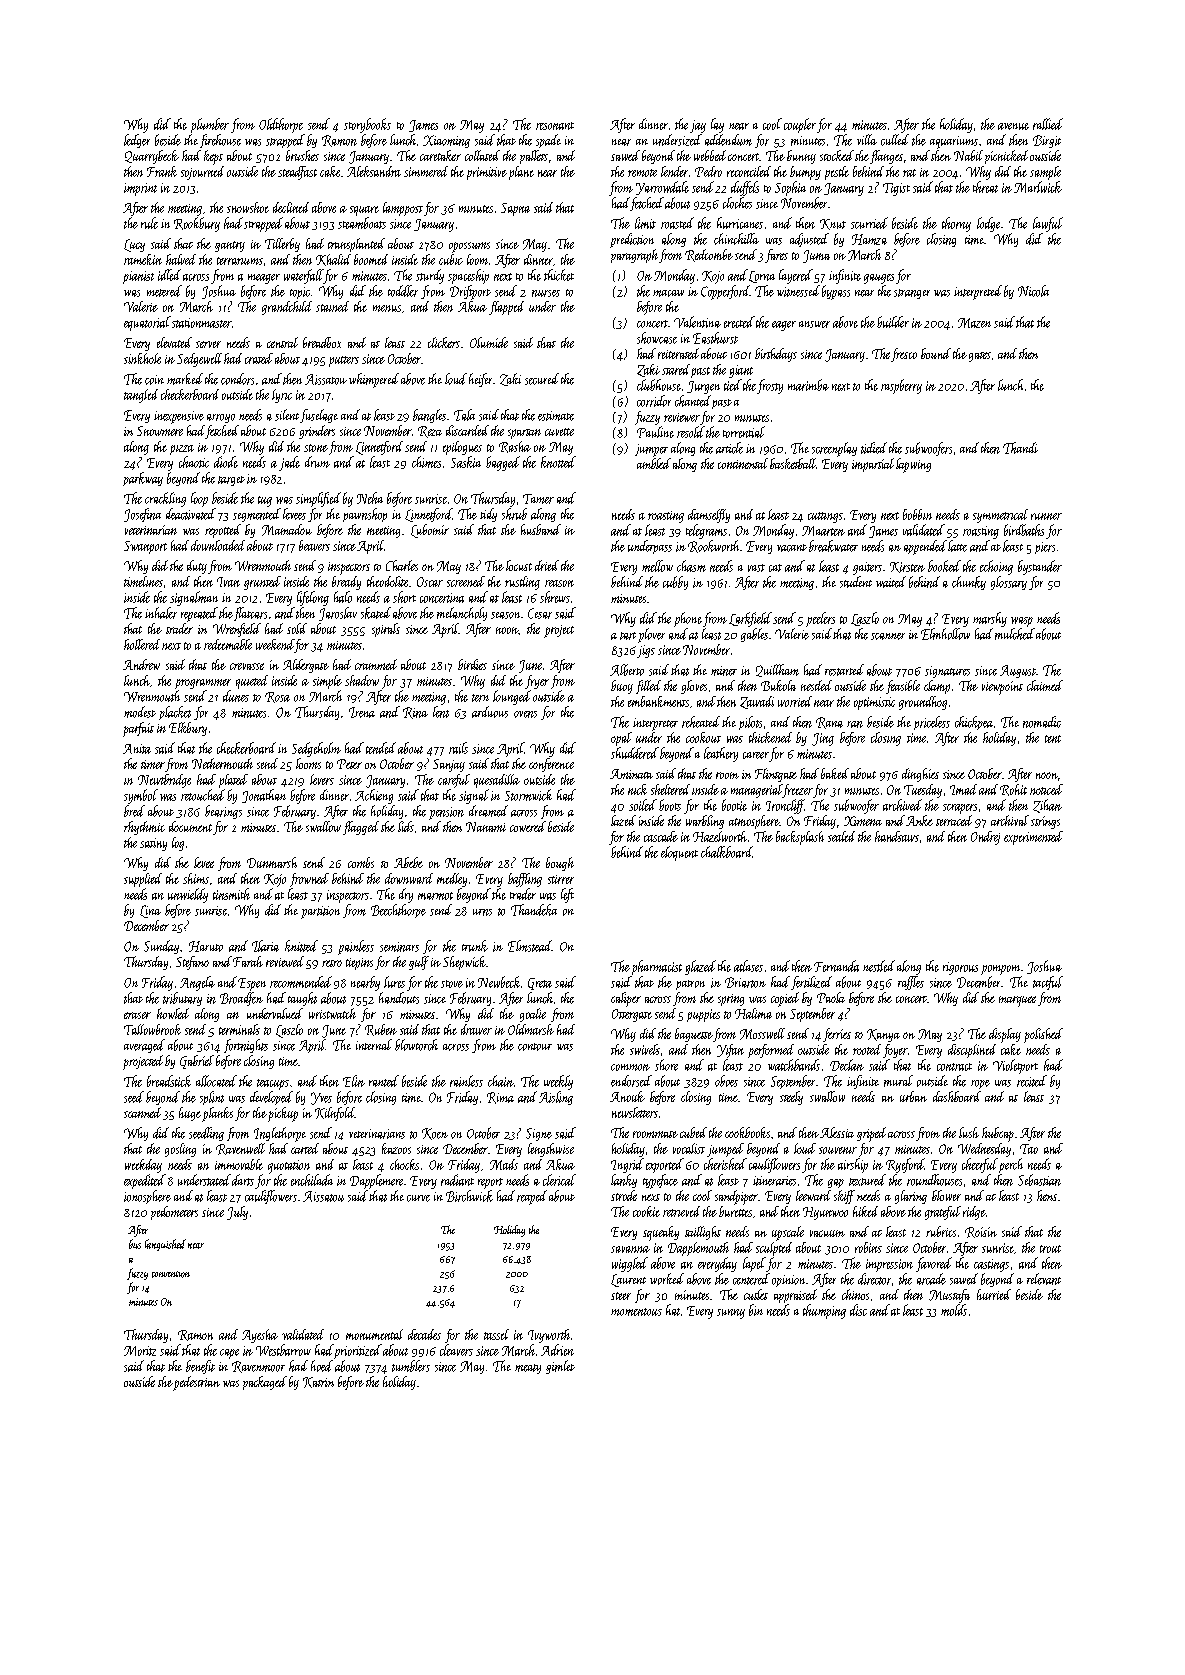  What do you see at coordinates (800, 125) in the screenshot?
I see `coupler` at bounding box center [800, 125].
